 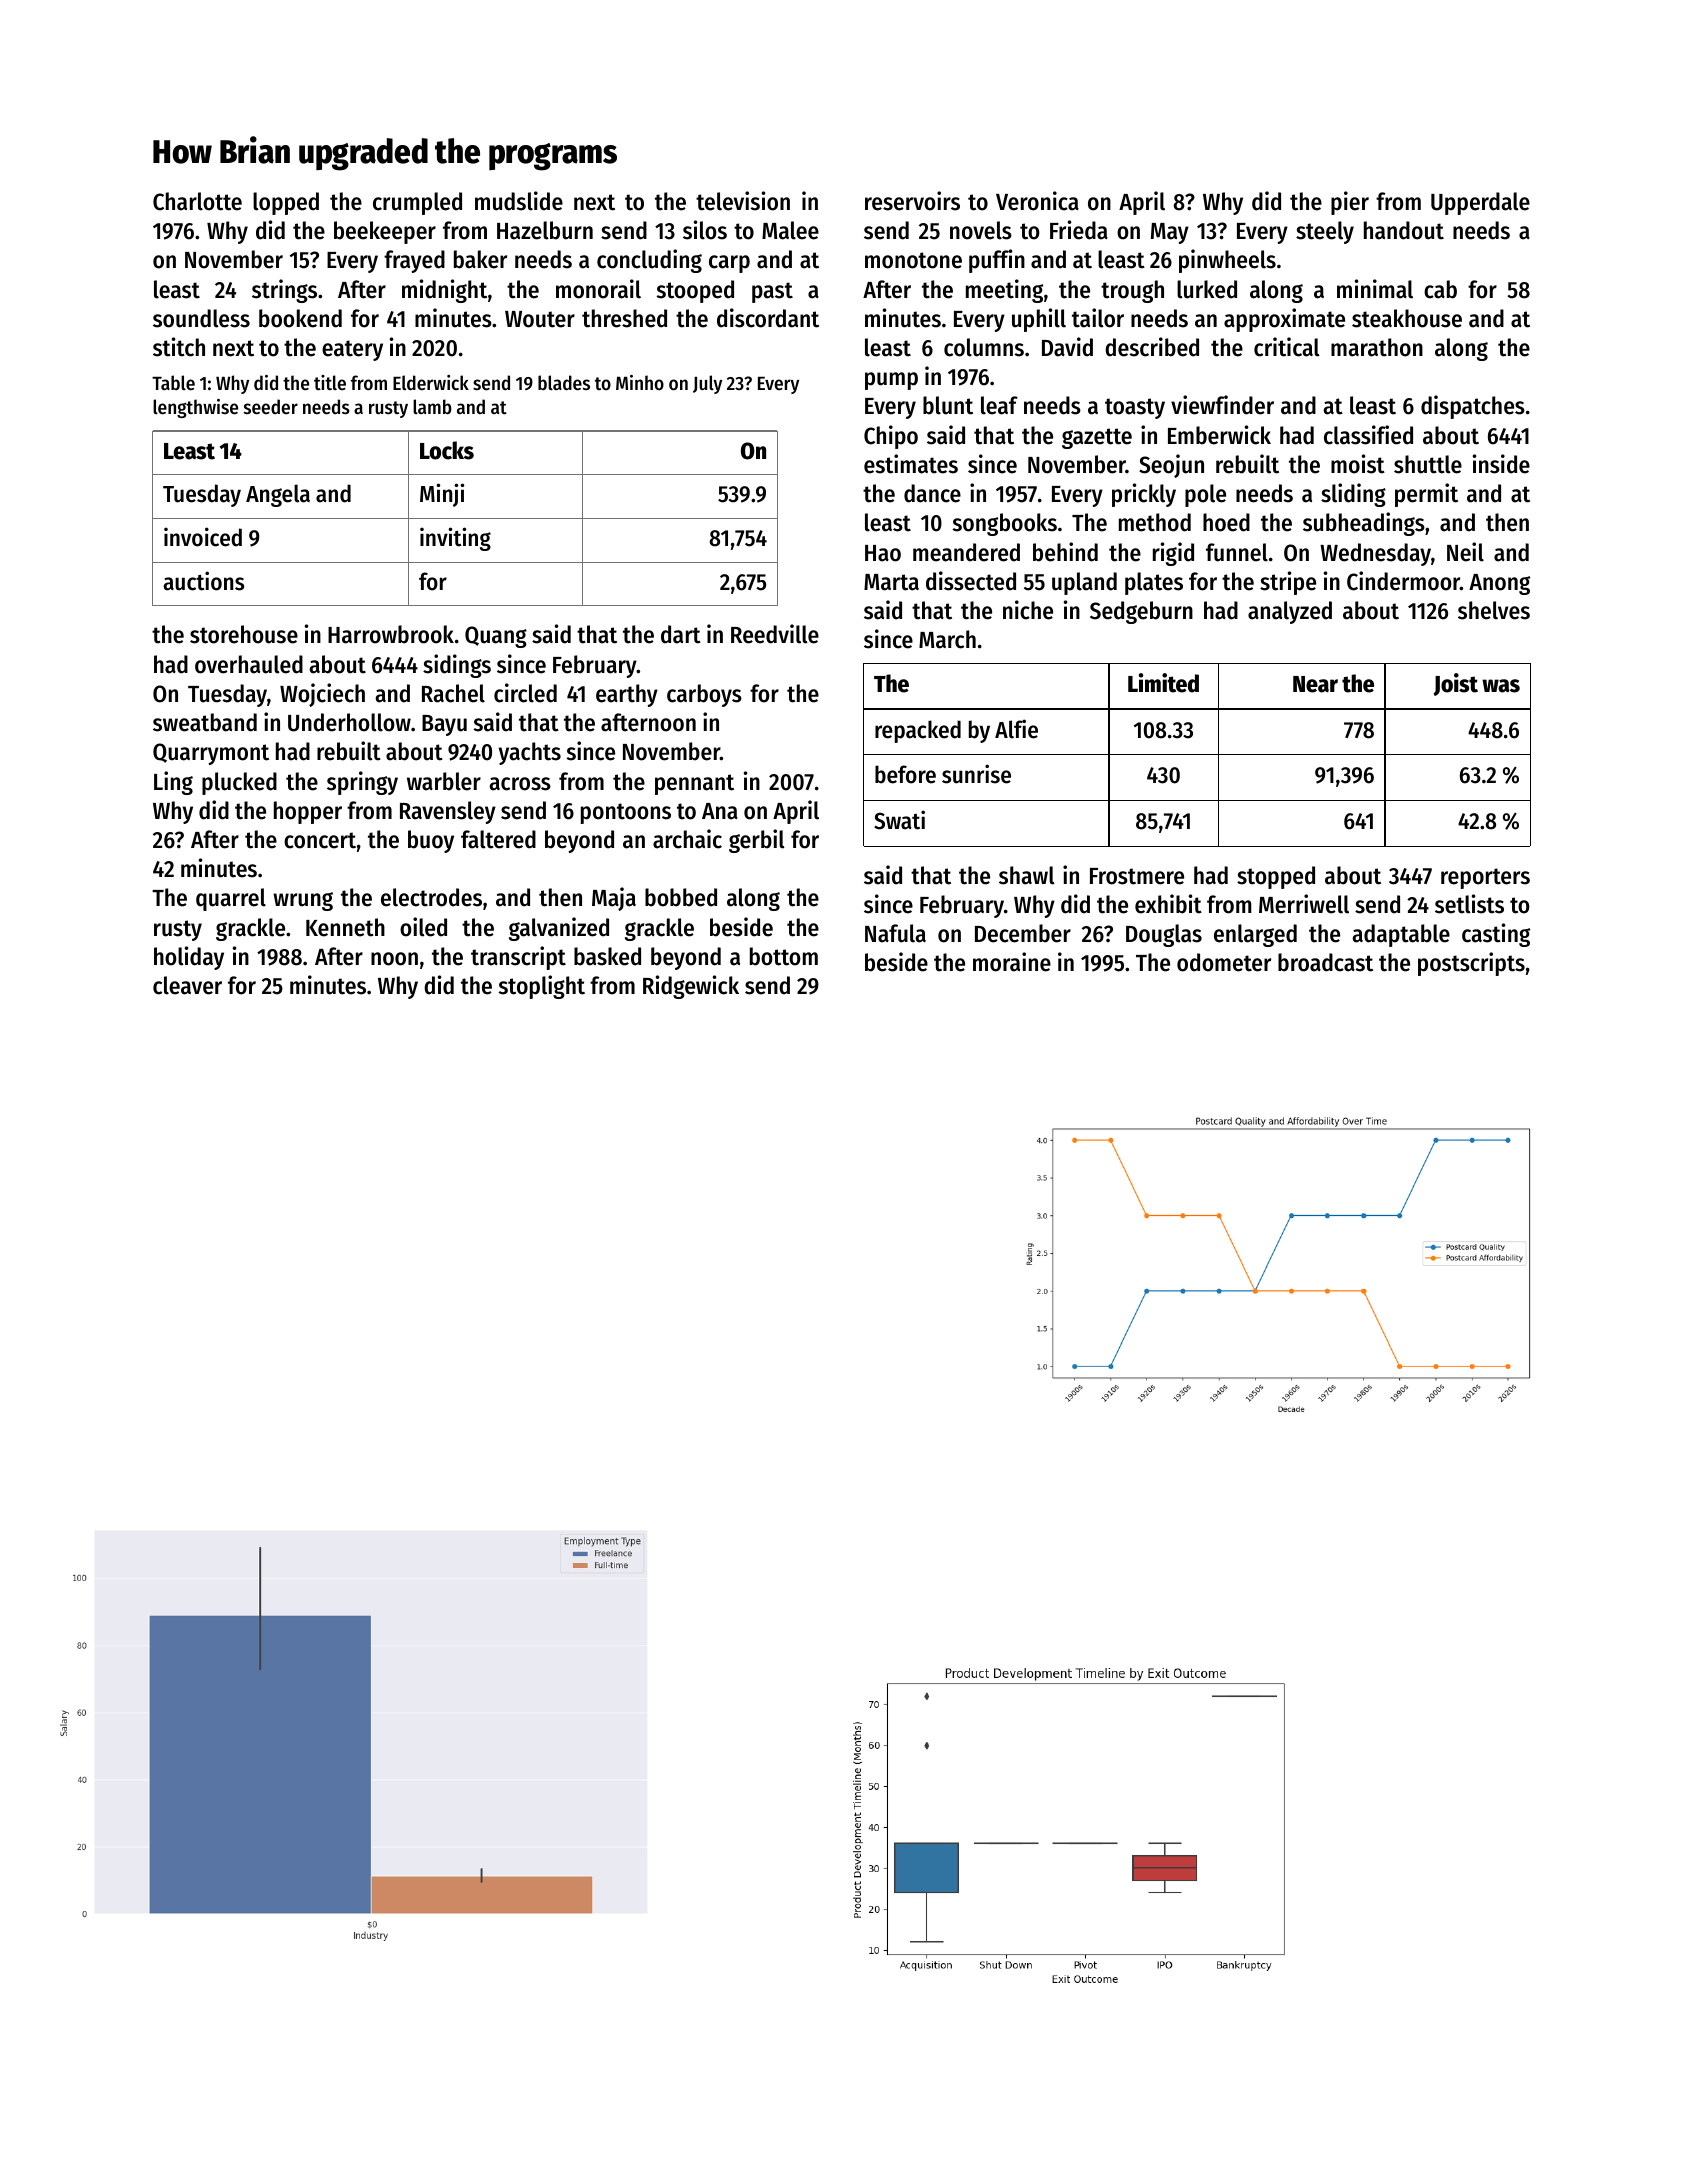 I want to click on was, so click(x=1501, y=686).
